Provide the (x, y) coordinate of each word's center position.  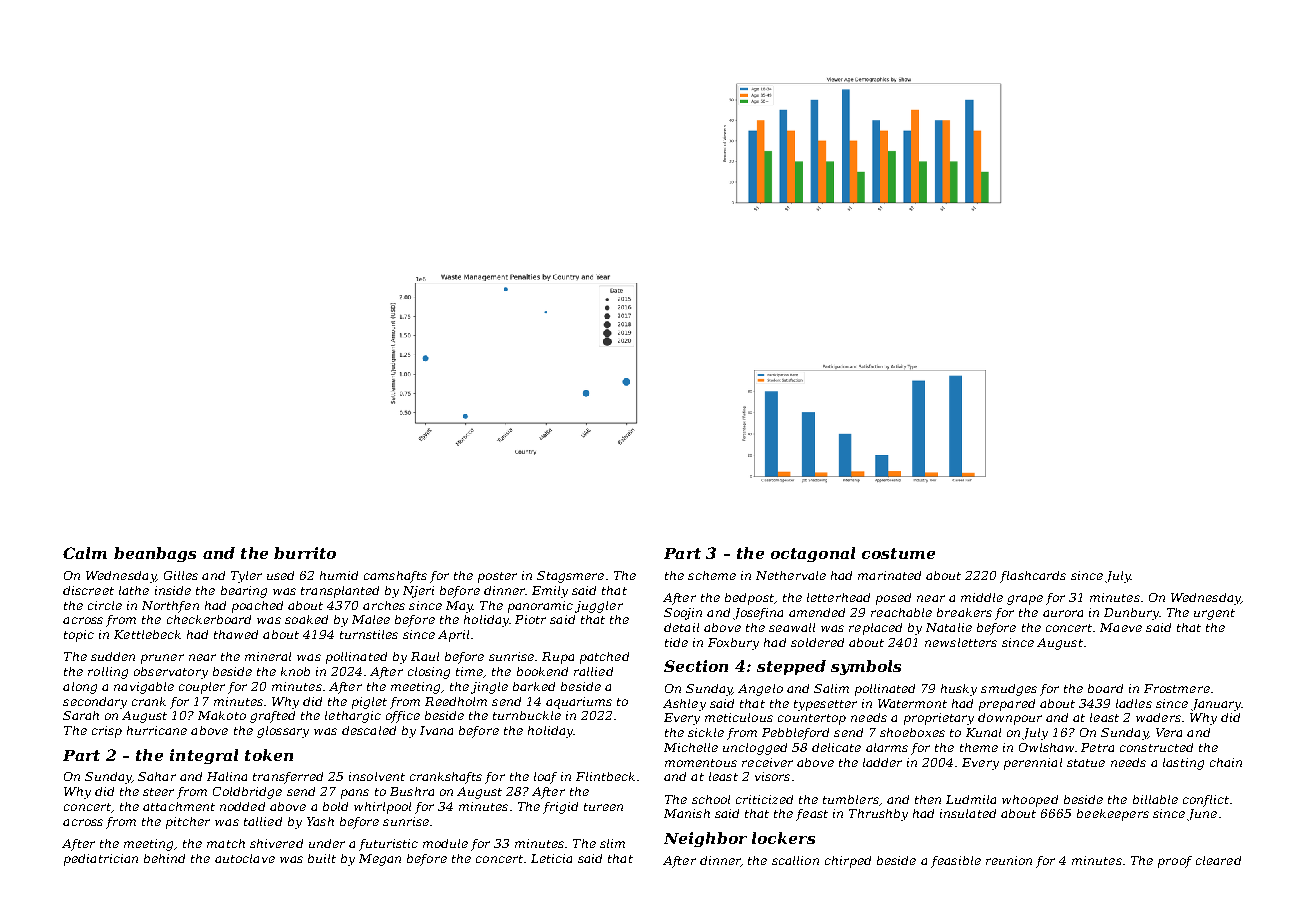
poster (497, 577)
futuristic (388, 845)
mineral (268, 656)
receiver (767, 762)
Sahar (157, 776)
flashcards (1033, 577)
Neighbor (705, 839)
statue (1086, 763)
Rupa (558, 658)
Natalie (949, 627)
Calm (85, 553)
